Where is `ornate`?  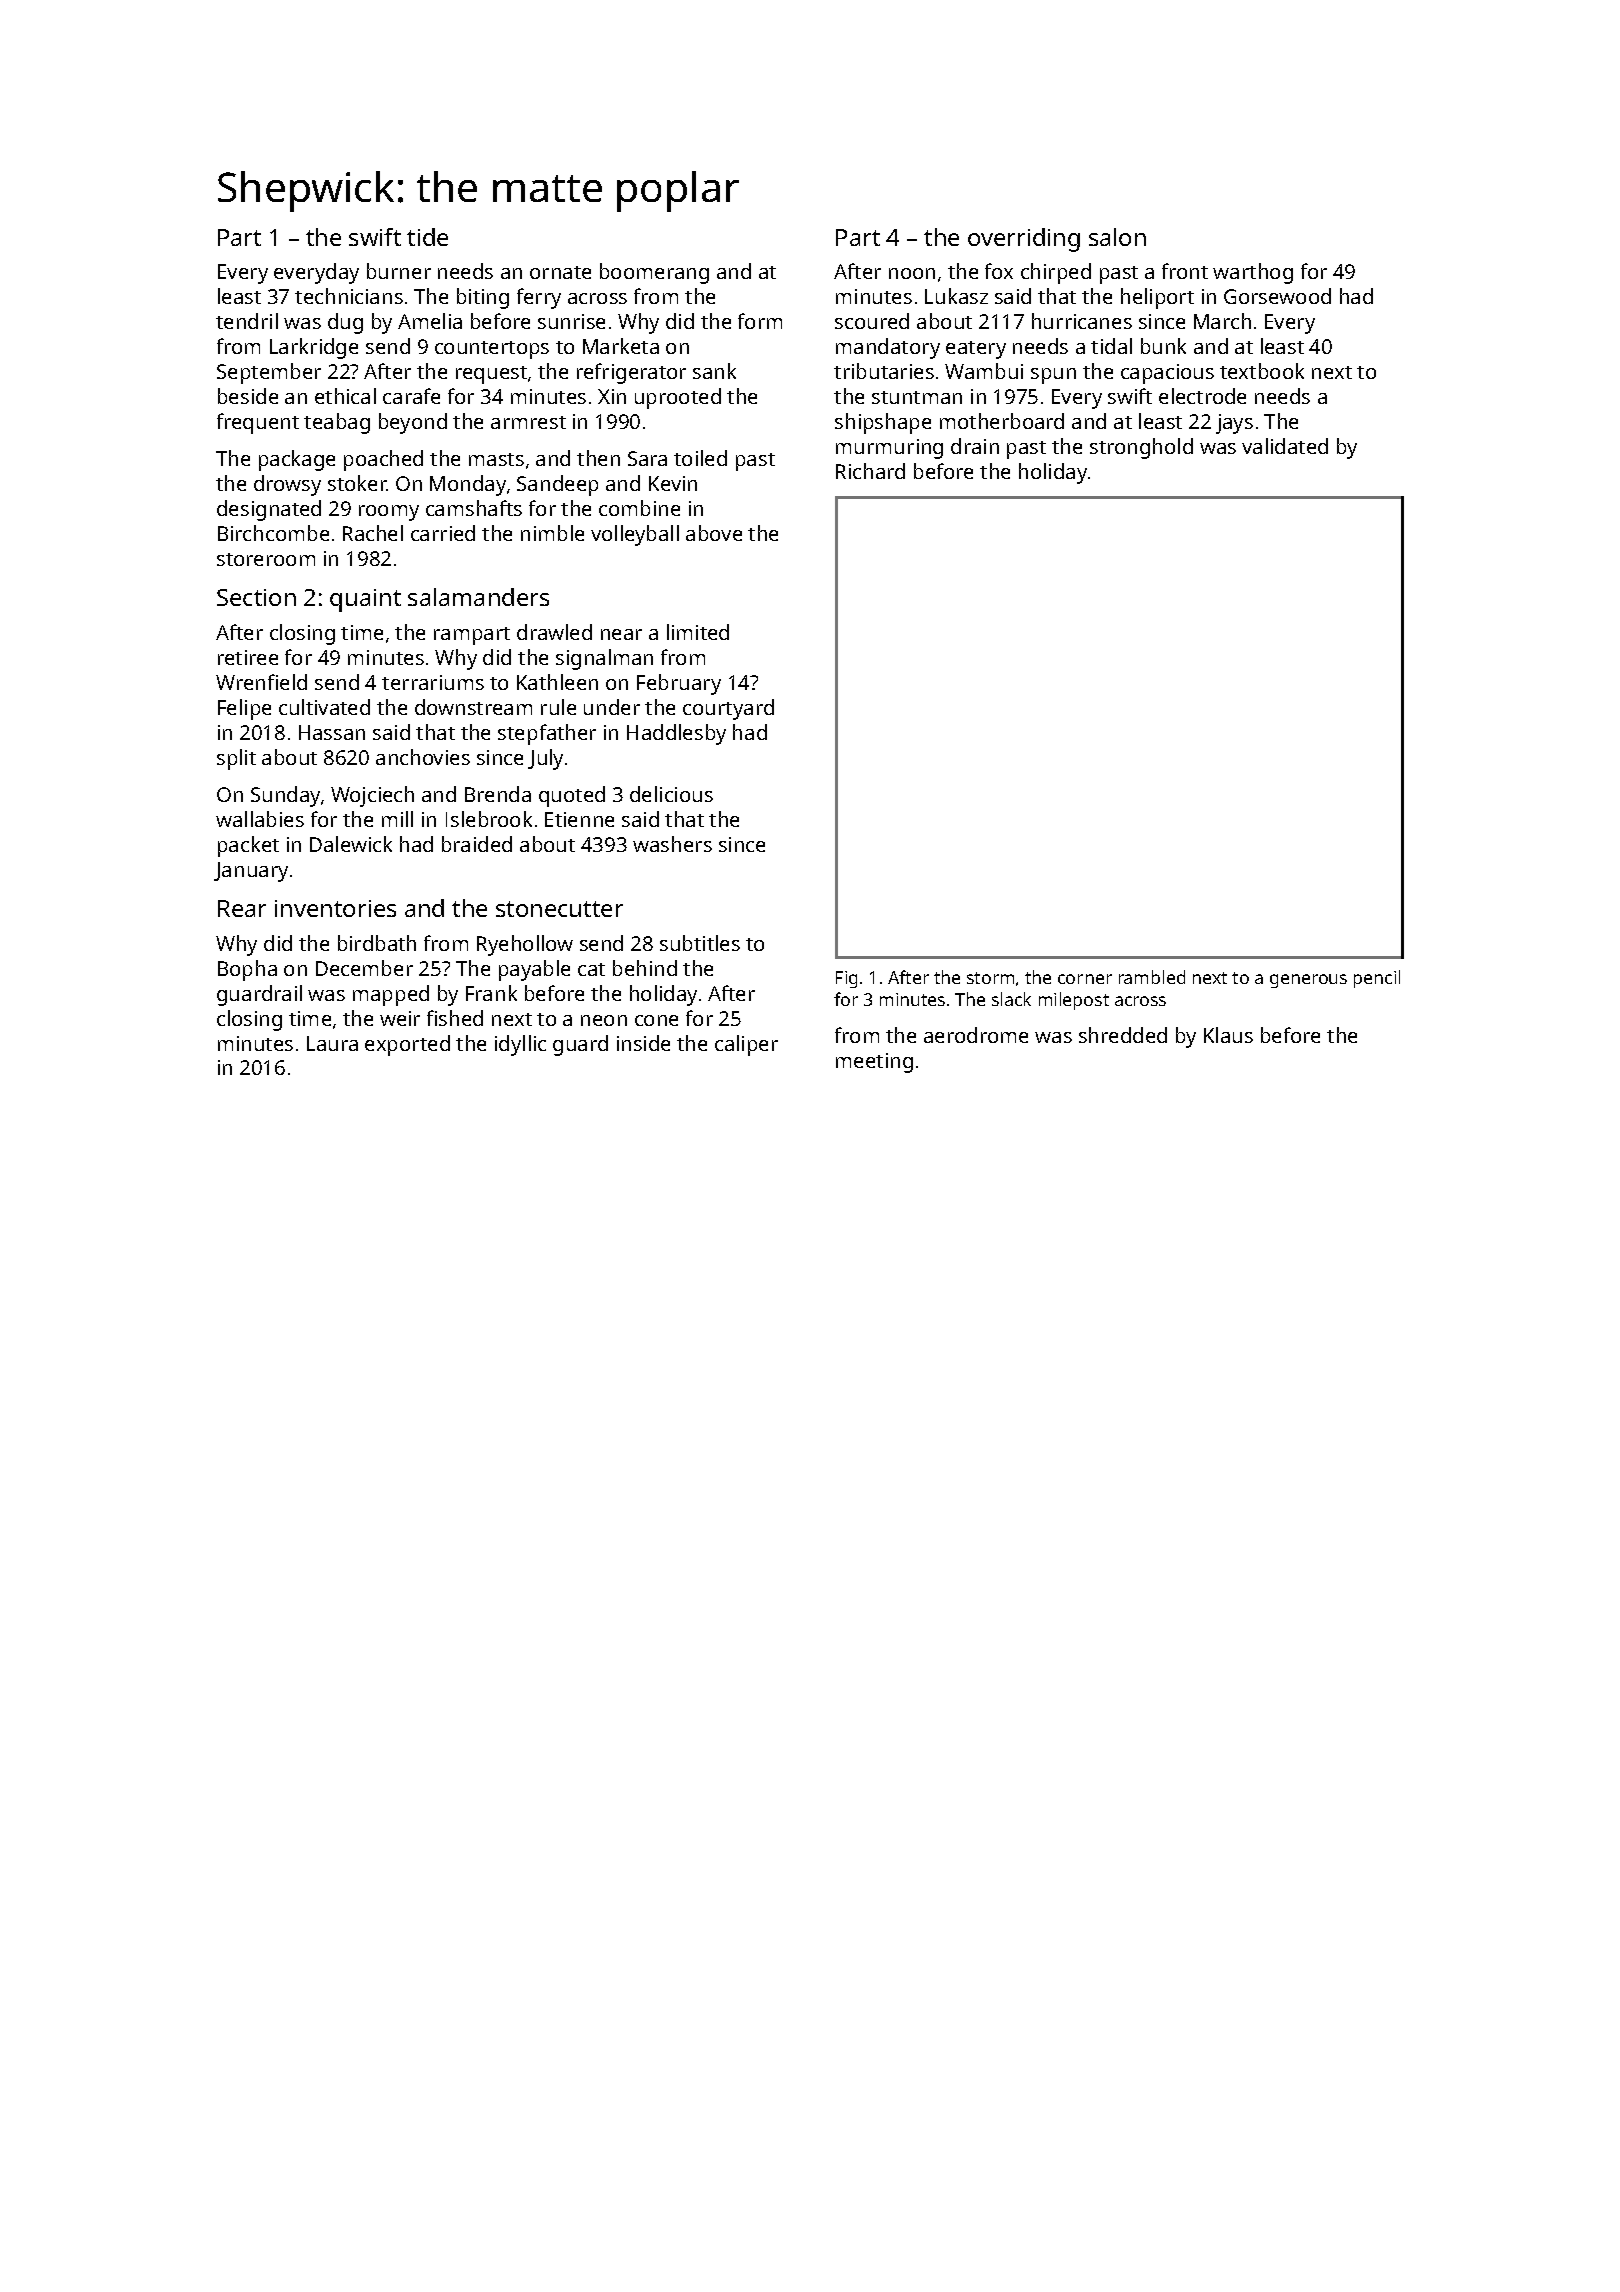 ornate is located at coordinates (560, 272).
